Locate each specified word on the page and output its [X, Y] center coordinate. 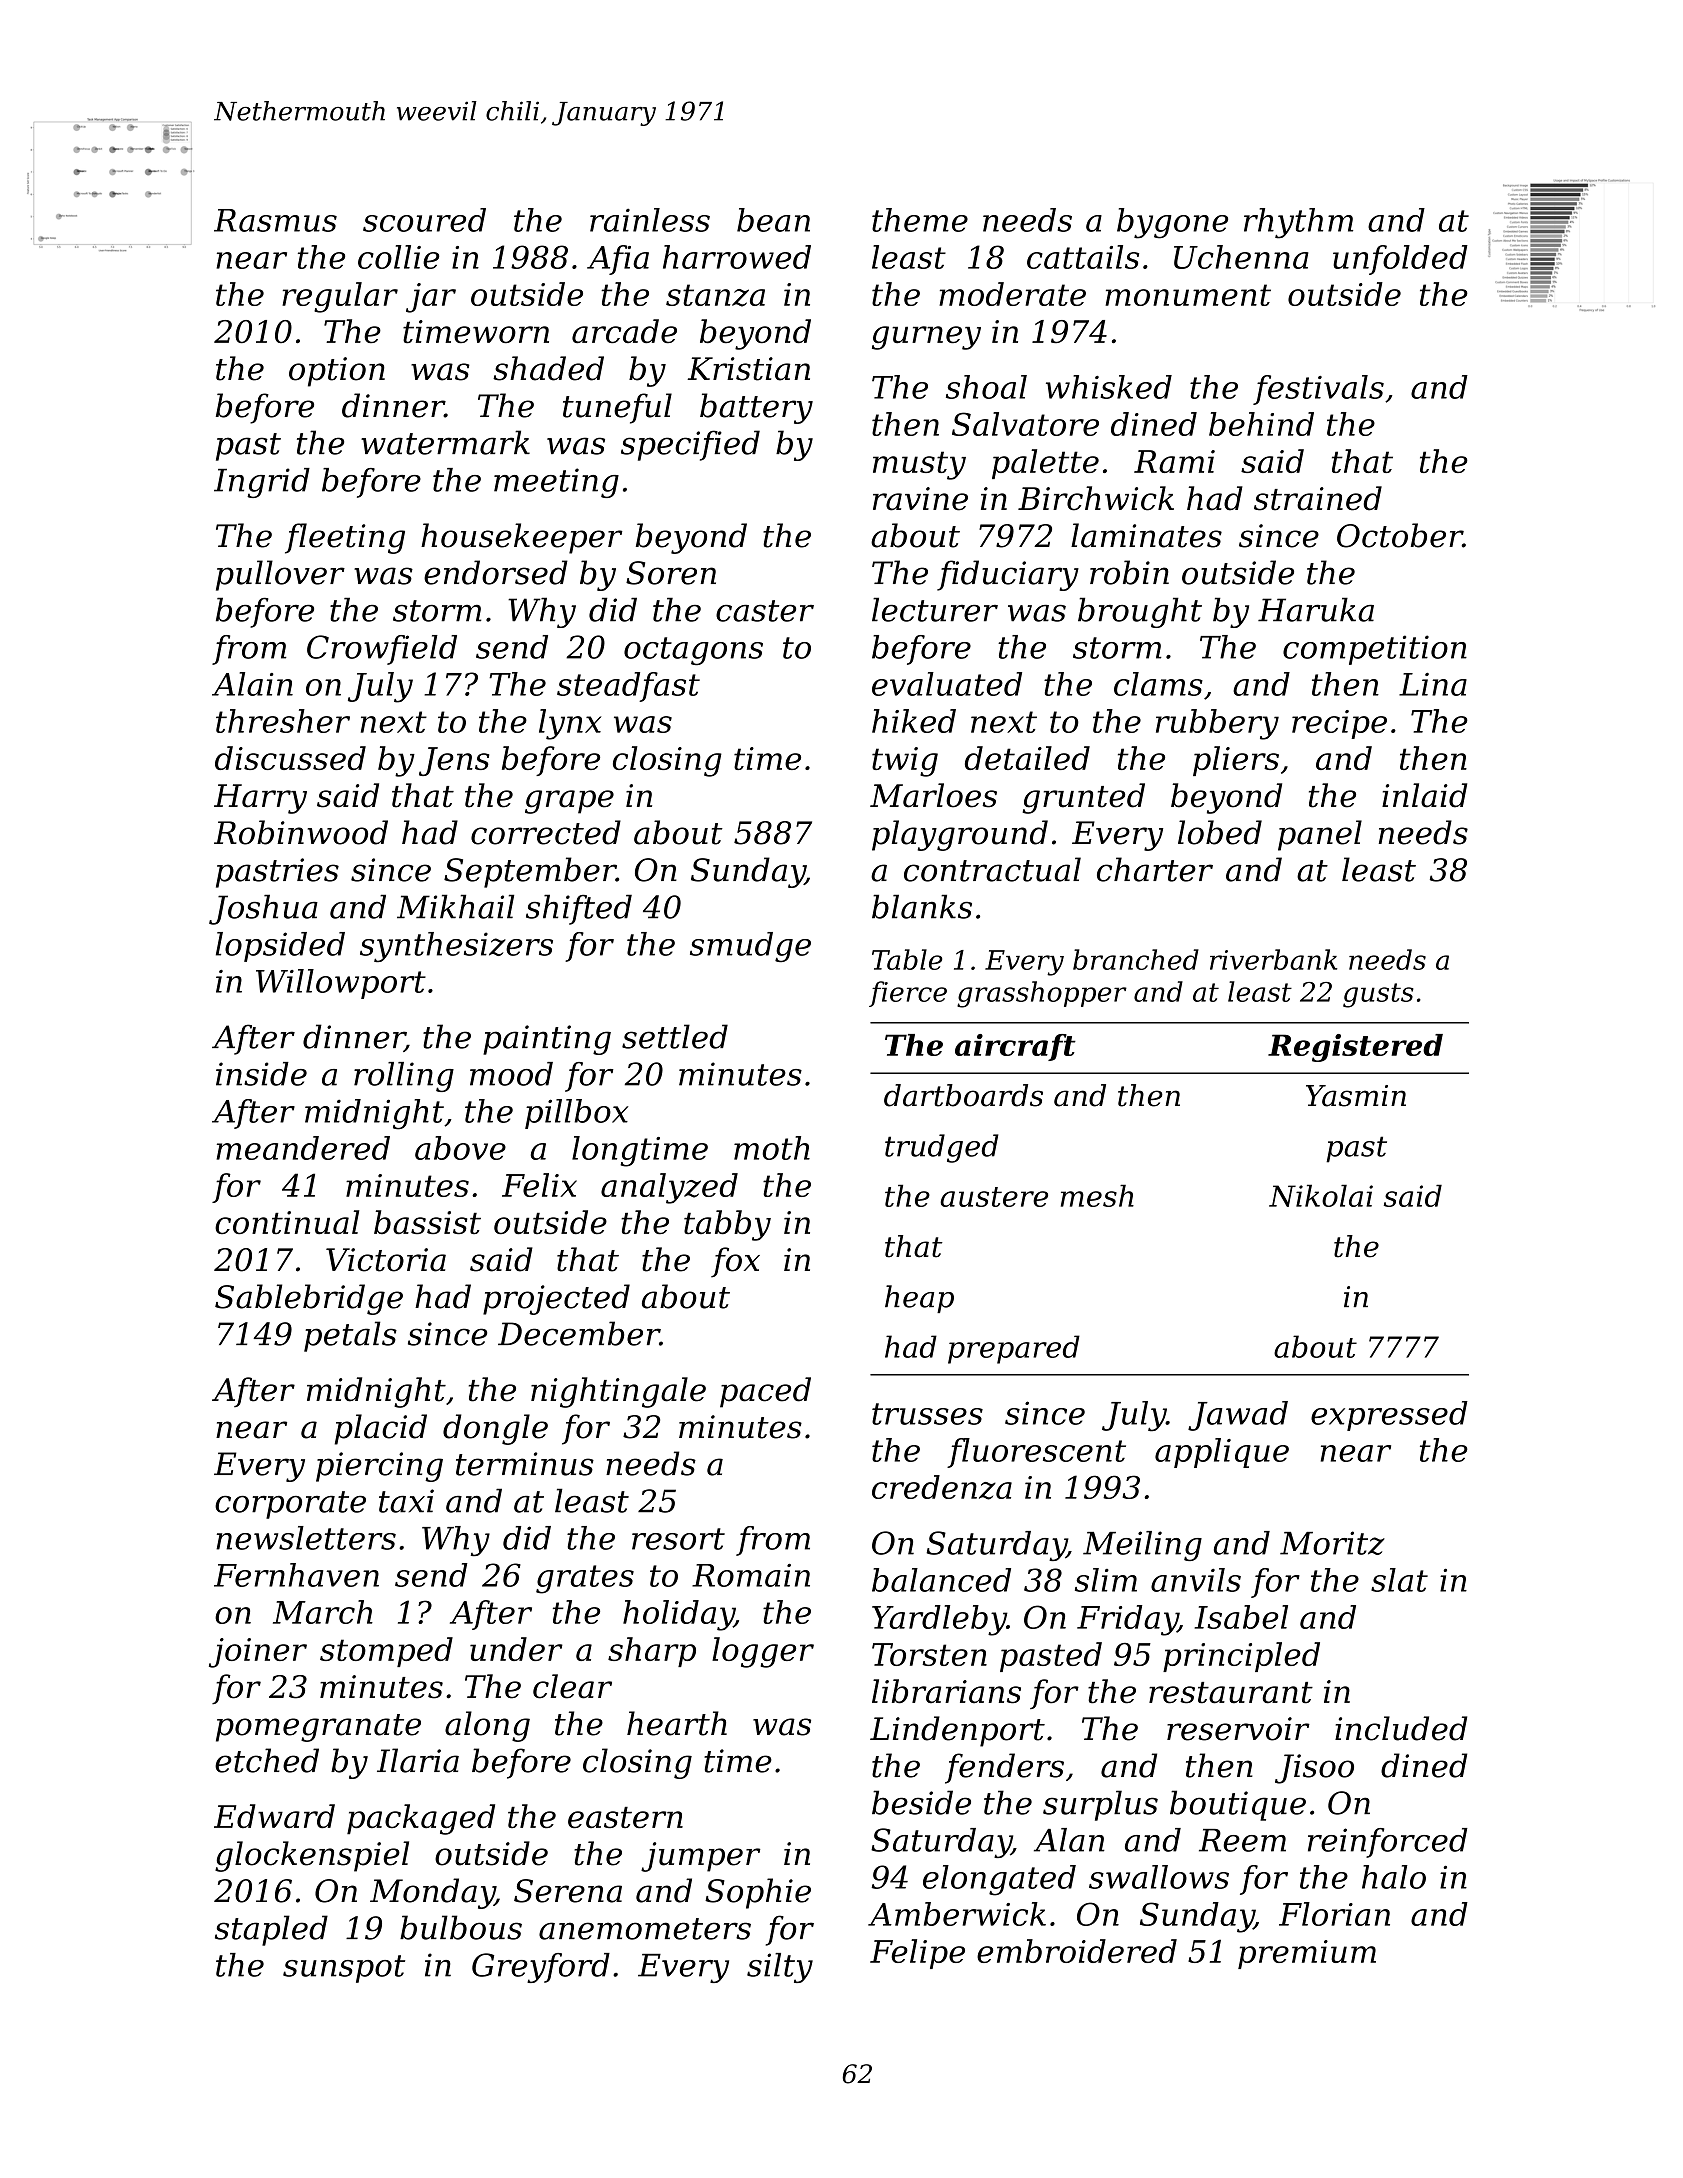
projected [556, 1299]
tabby [727, 1225]
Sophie [758, 1893]
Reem [1242, 1840]
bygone [1172, 223]
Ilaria [418, 1760]
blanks [922, 906]
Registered [1355, 1048]
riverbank [1273, 959]
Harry [260, 799]
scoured [424, 220]
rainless [650, 220]
